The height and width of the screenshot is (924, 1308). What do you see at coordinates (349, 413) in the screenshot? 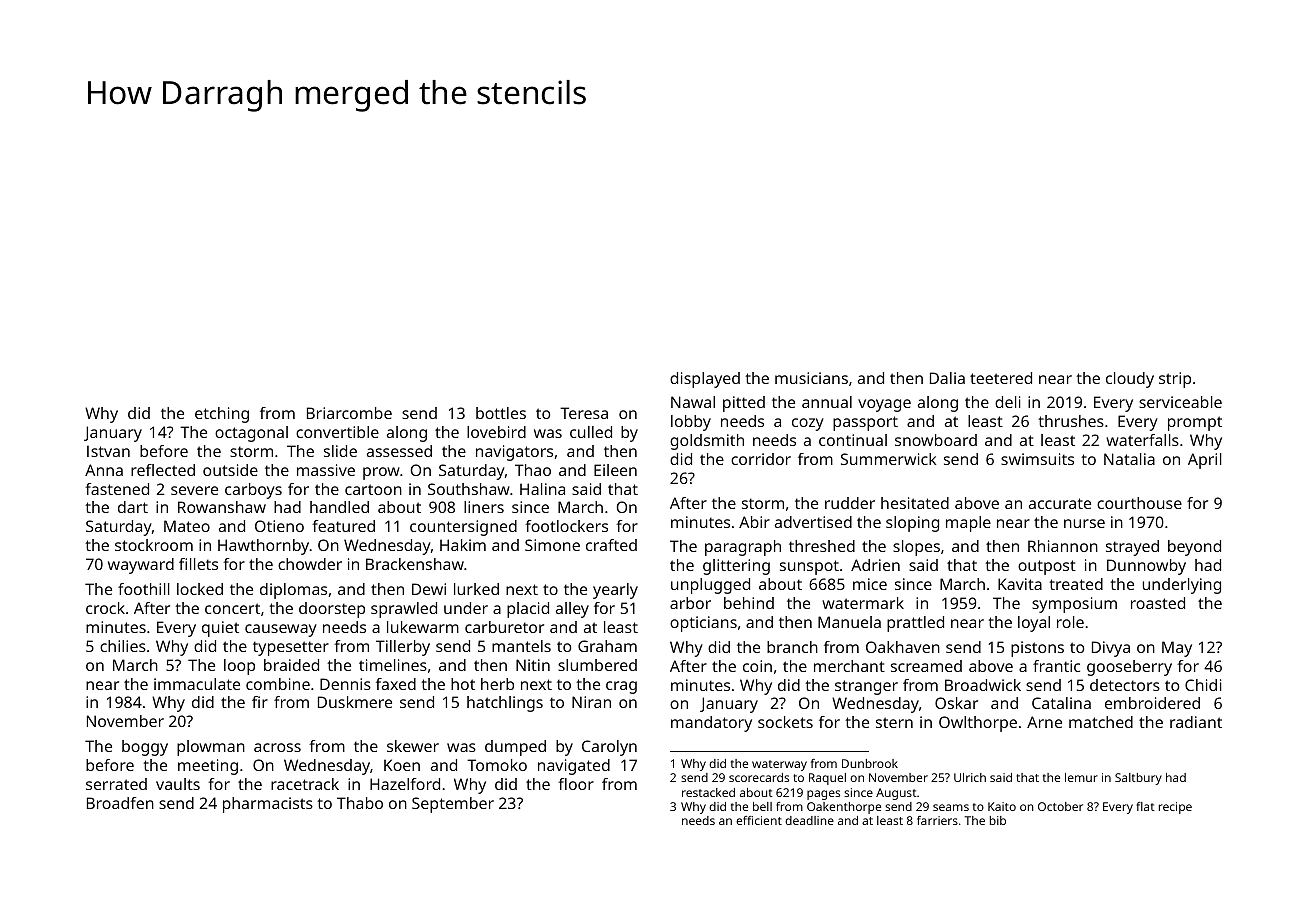
I see `Briarcombe` at bounding box center [349, 413].
